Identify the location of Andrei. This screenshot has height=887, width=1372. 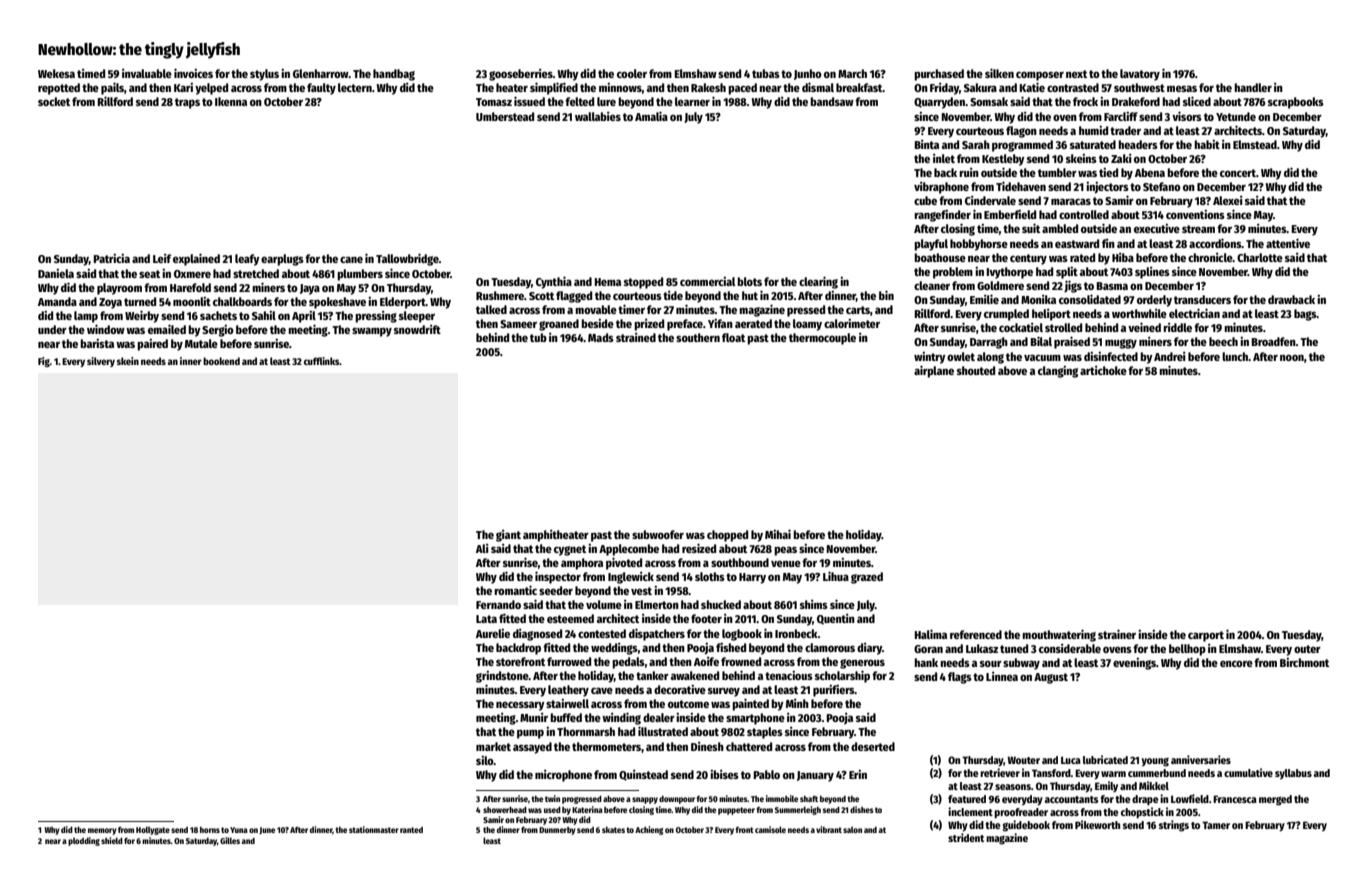
(1170, 356).
